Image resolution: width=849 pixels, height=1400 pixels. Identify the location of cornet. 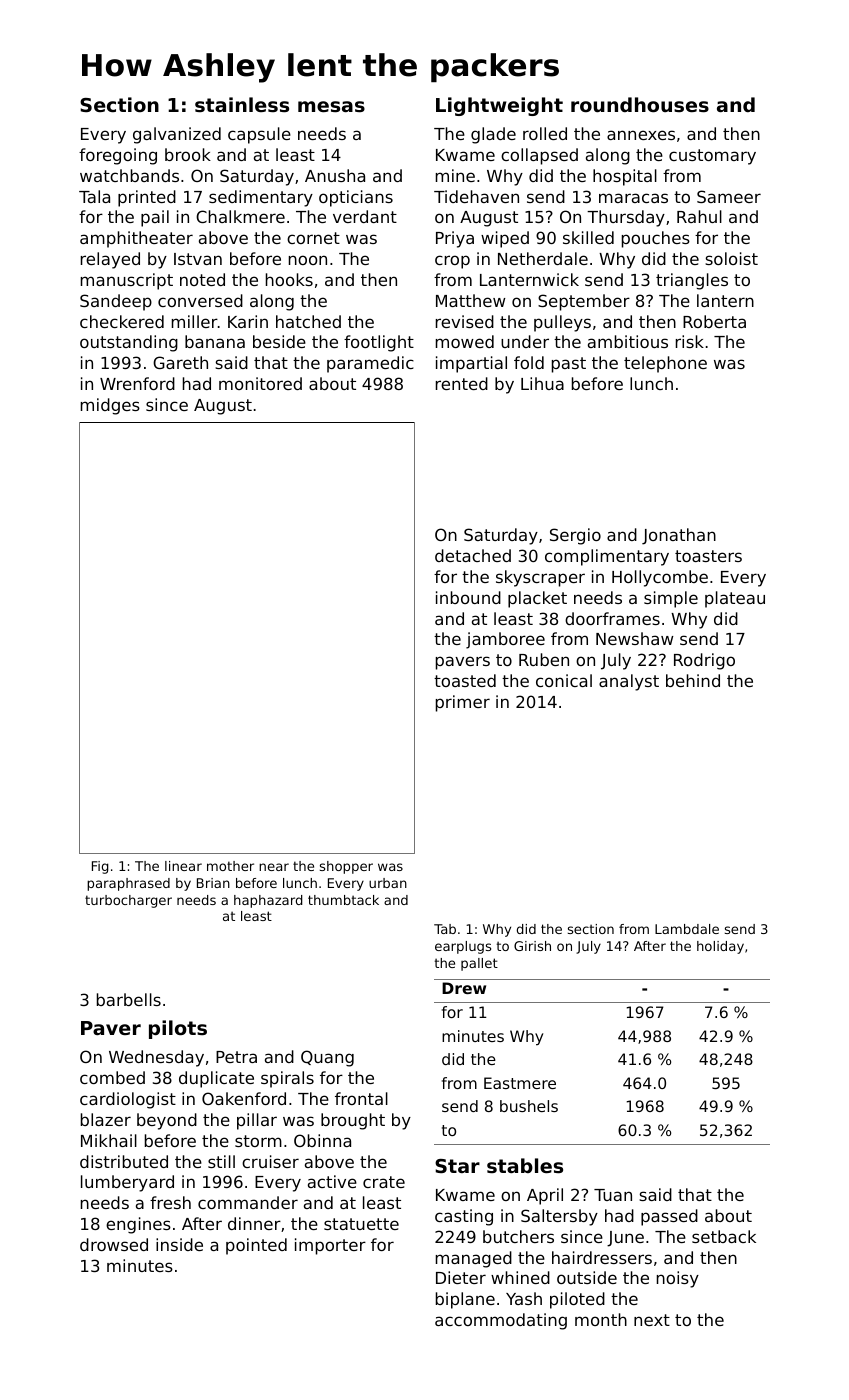
(313, 238).
